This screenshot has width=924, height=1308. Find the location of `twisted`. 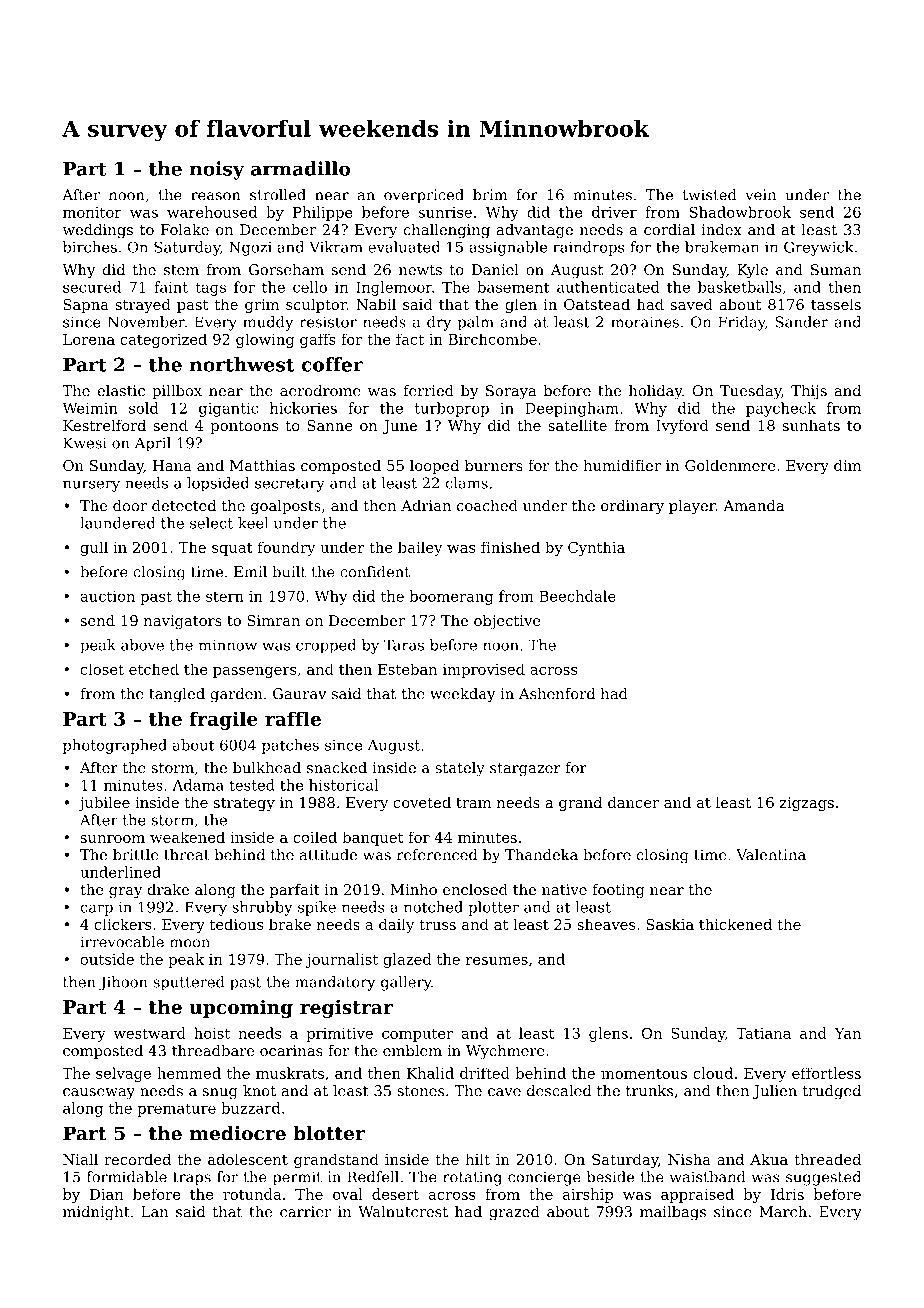

twisted is located at coordinates (710, 195).
